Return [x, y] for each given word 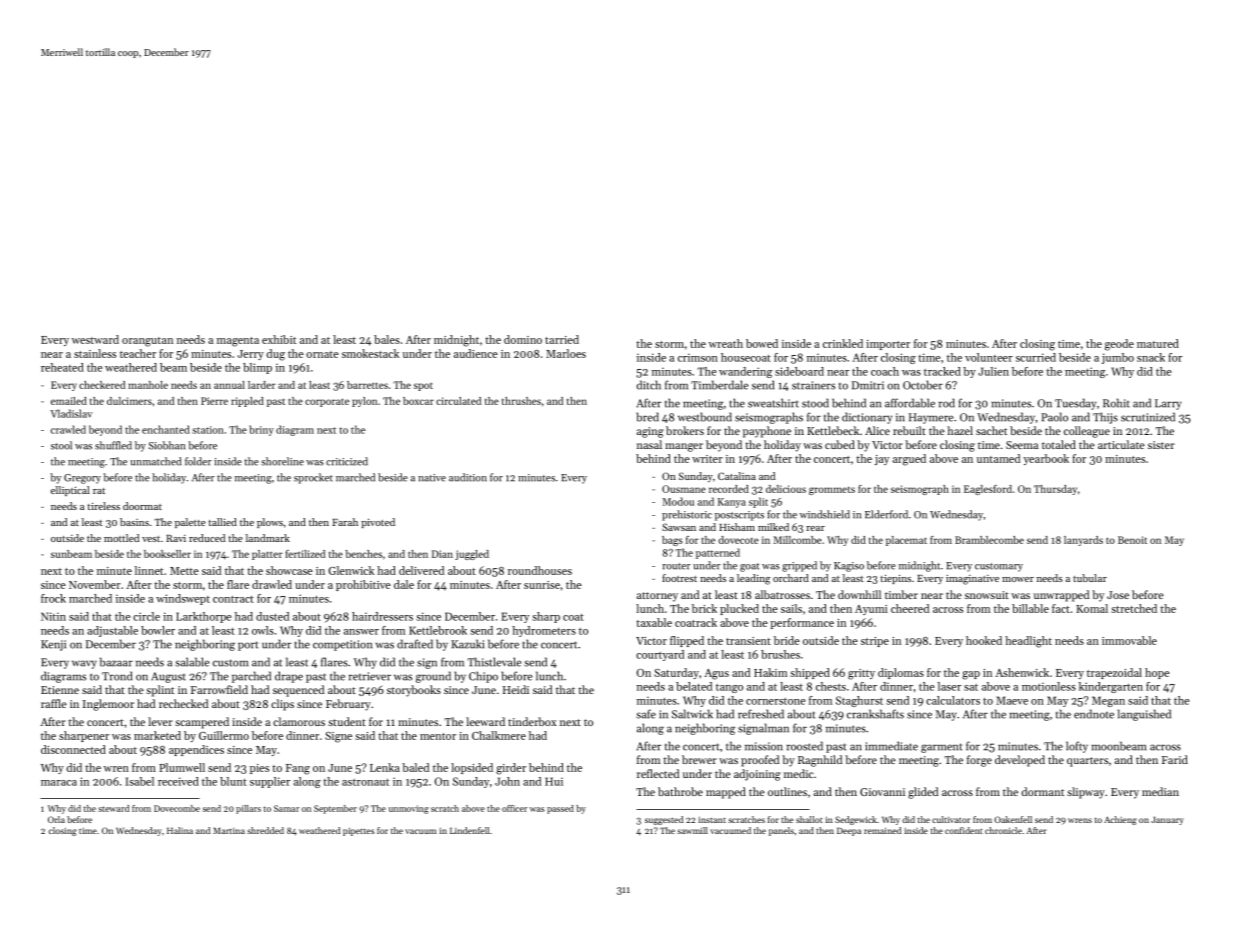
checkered [102, 385]
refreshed [761, 714]
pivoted [378, 523]
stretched [1134, 608]
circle [146, 616]
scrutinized [1148, 417]
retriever [370, 676]
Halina [180, 830]
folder [198, 461]
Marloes [566, 353]
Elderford [886, 514]
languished [1144, 715]
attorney [657, 597]
